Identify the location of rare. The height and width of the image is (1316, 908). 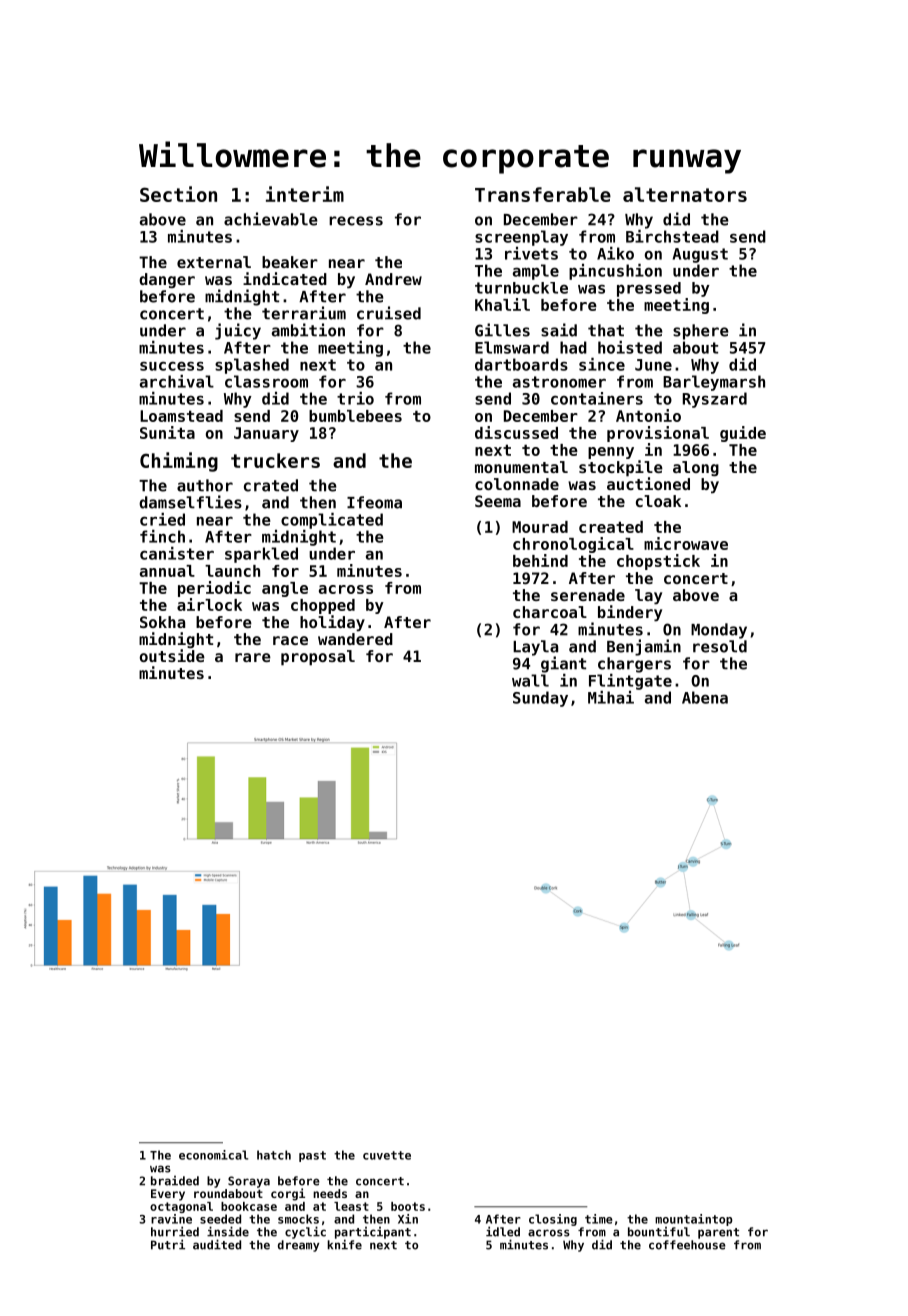
(253, 657).
